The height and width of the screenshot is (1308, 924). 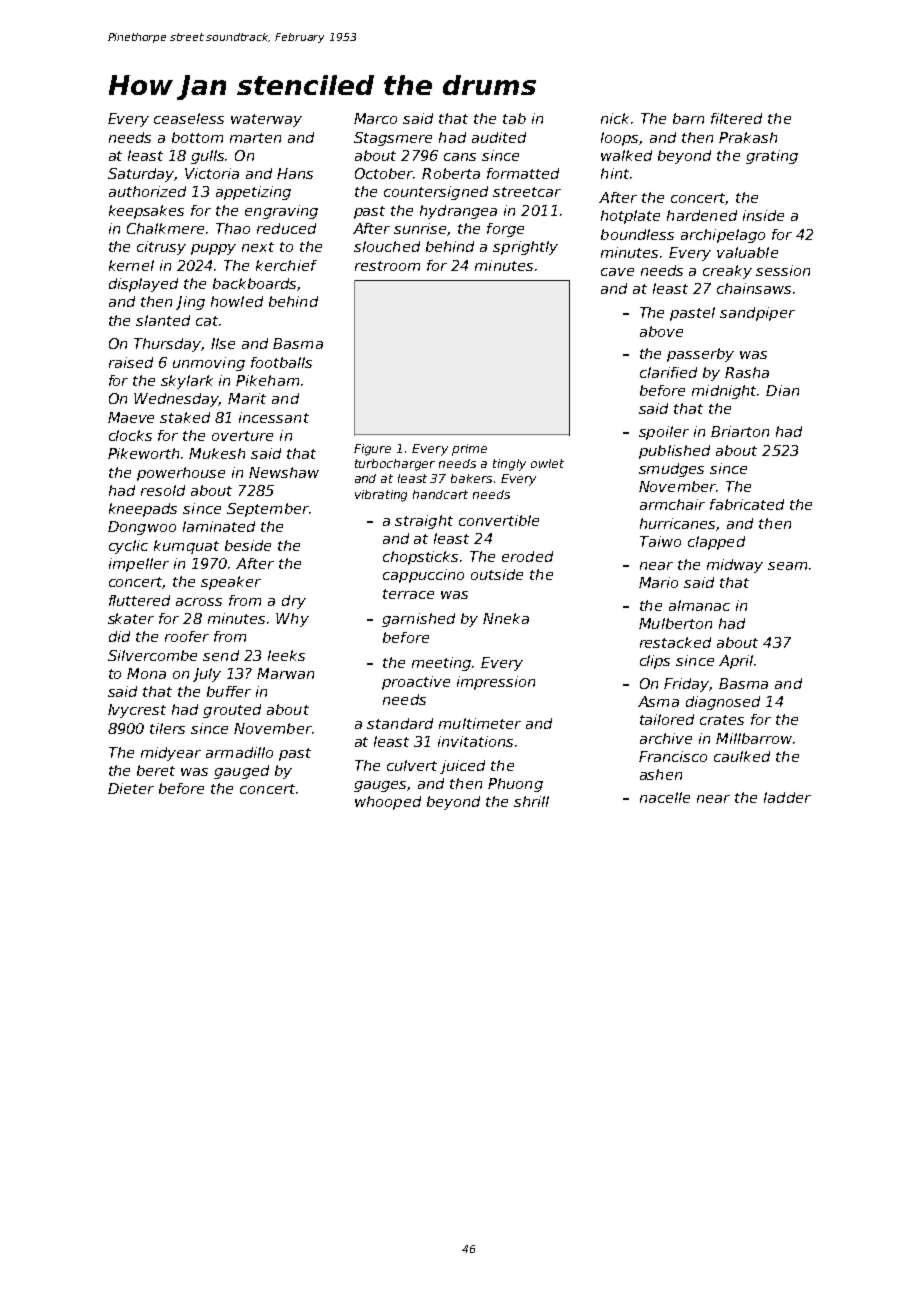 I want to click on creaky, so click(x=727, y=272).
